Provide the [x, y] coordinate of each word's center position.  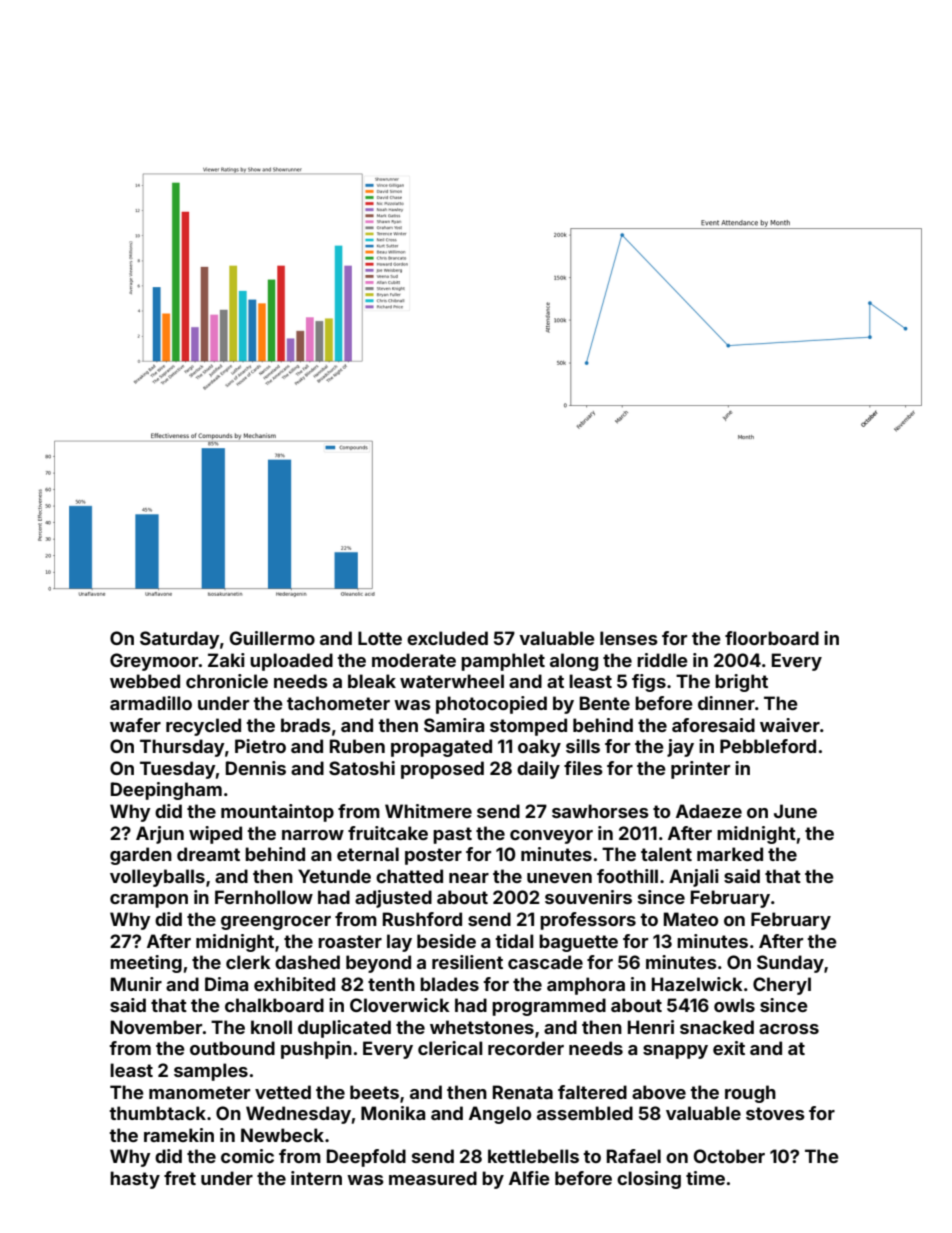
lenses [629, 638]
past [452, 835]
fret [180, 1178]
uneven [559, 878]
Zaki [226, 660]
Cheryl [782, 986]
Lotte [380, 638]
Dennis [256, 768]
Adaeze [709, 811]
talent [666, 854]
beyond [378, 964]
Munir [136, 984]
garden [141, 856]
